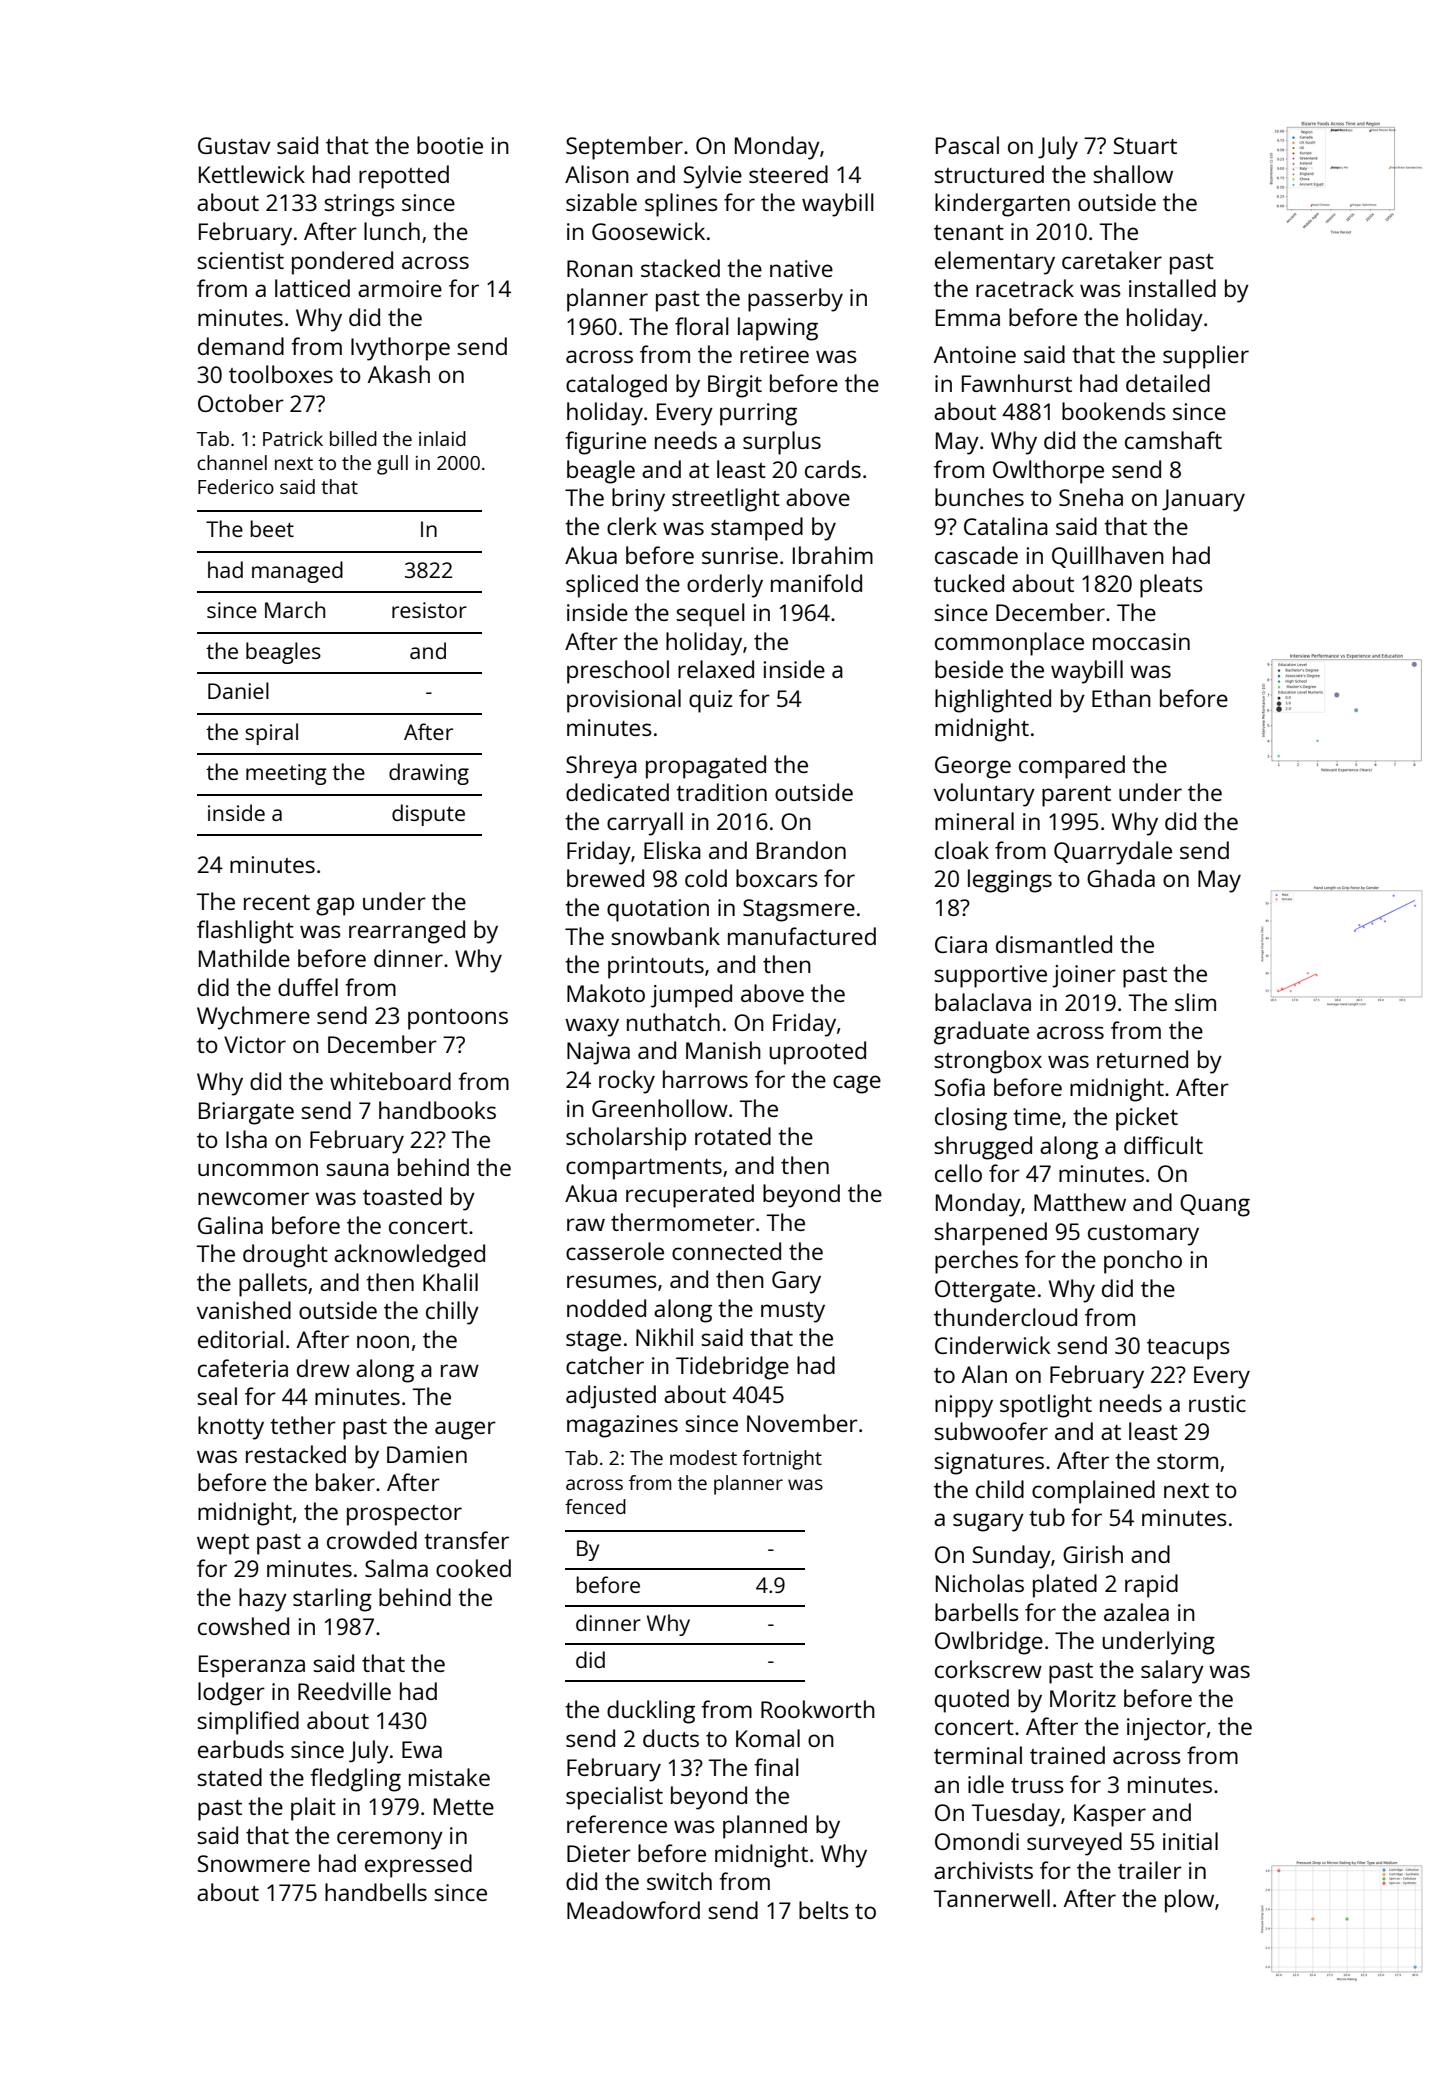 The height and width of the screenshot is (2100, 1450). Describe the element at coordinates (1091, 497) in the screenshot. I see `Sneha` at that location.
